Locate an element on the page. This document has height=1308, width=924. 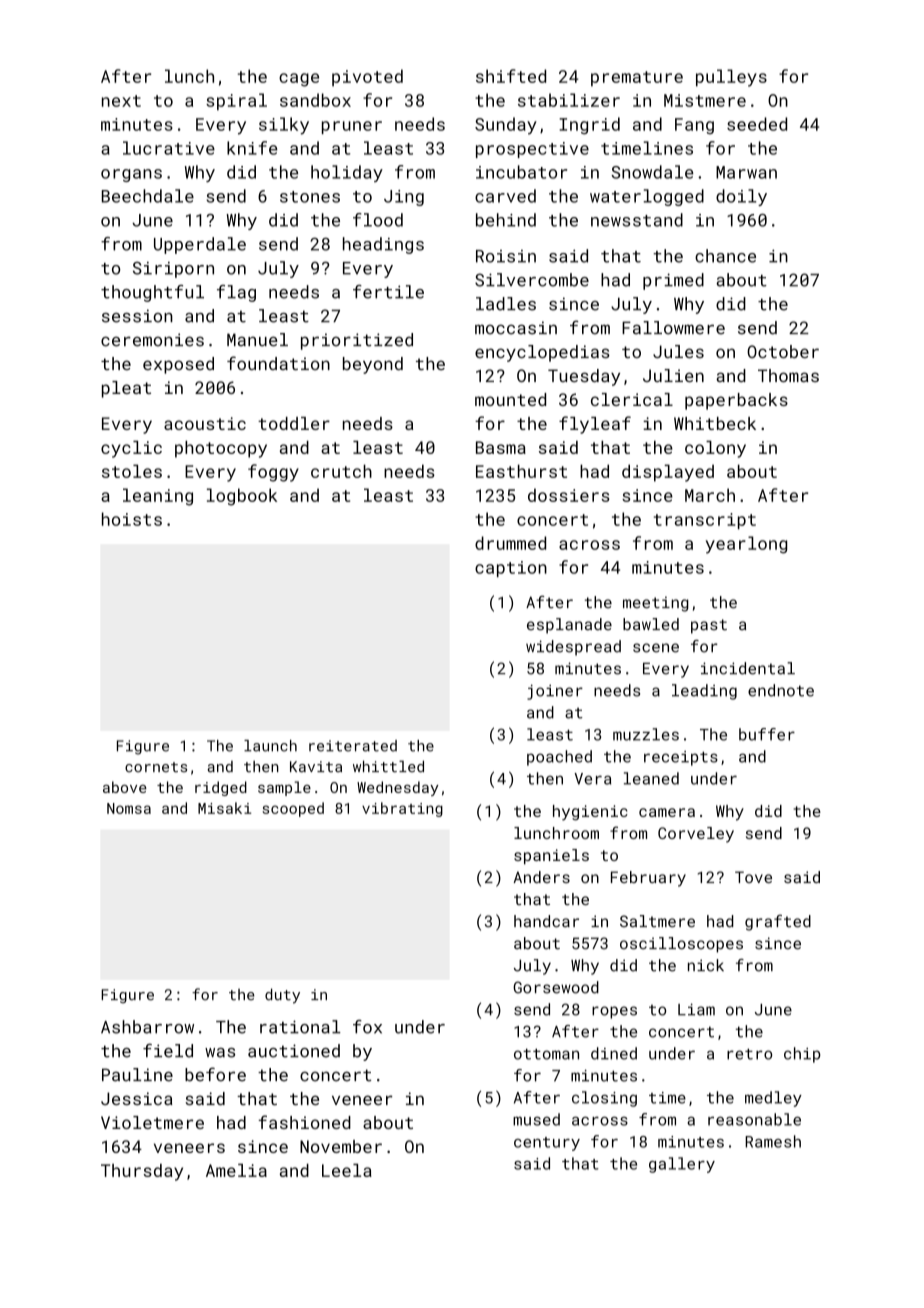
duty is located at coordinates (282, 996).
